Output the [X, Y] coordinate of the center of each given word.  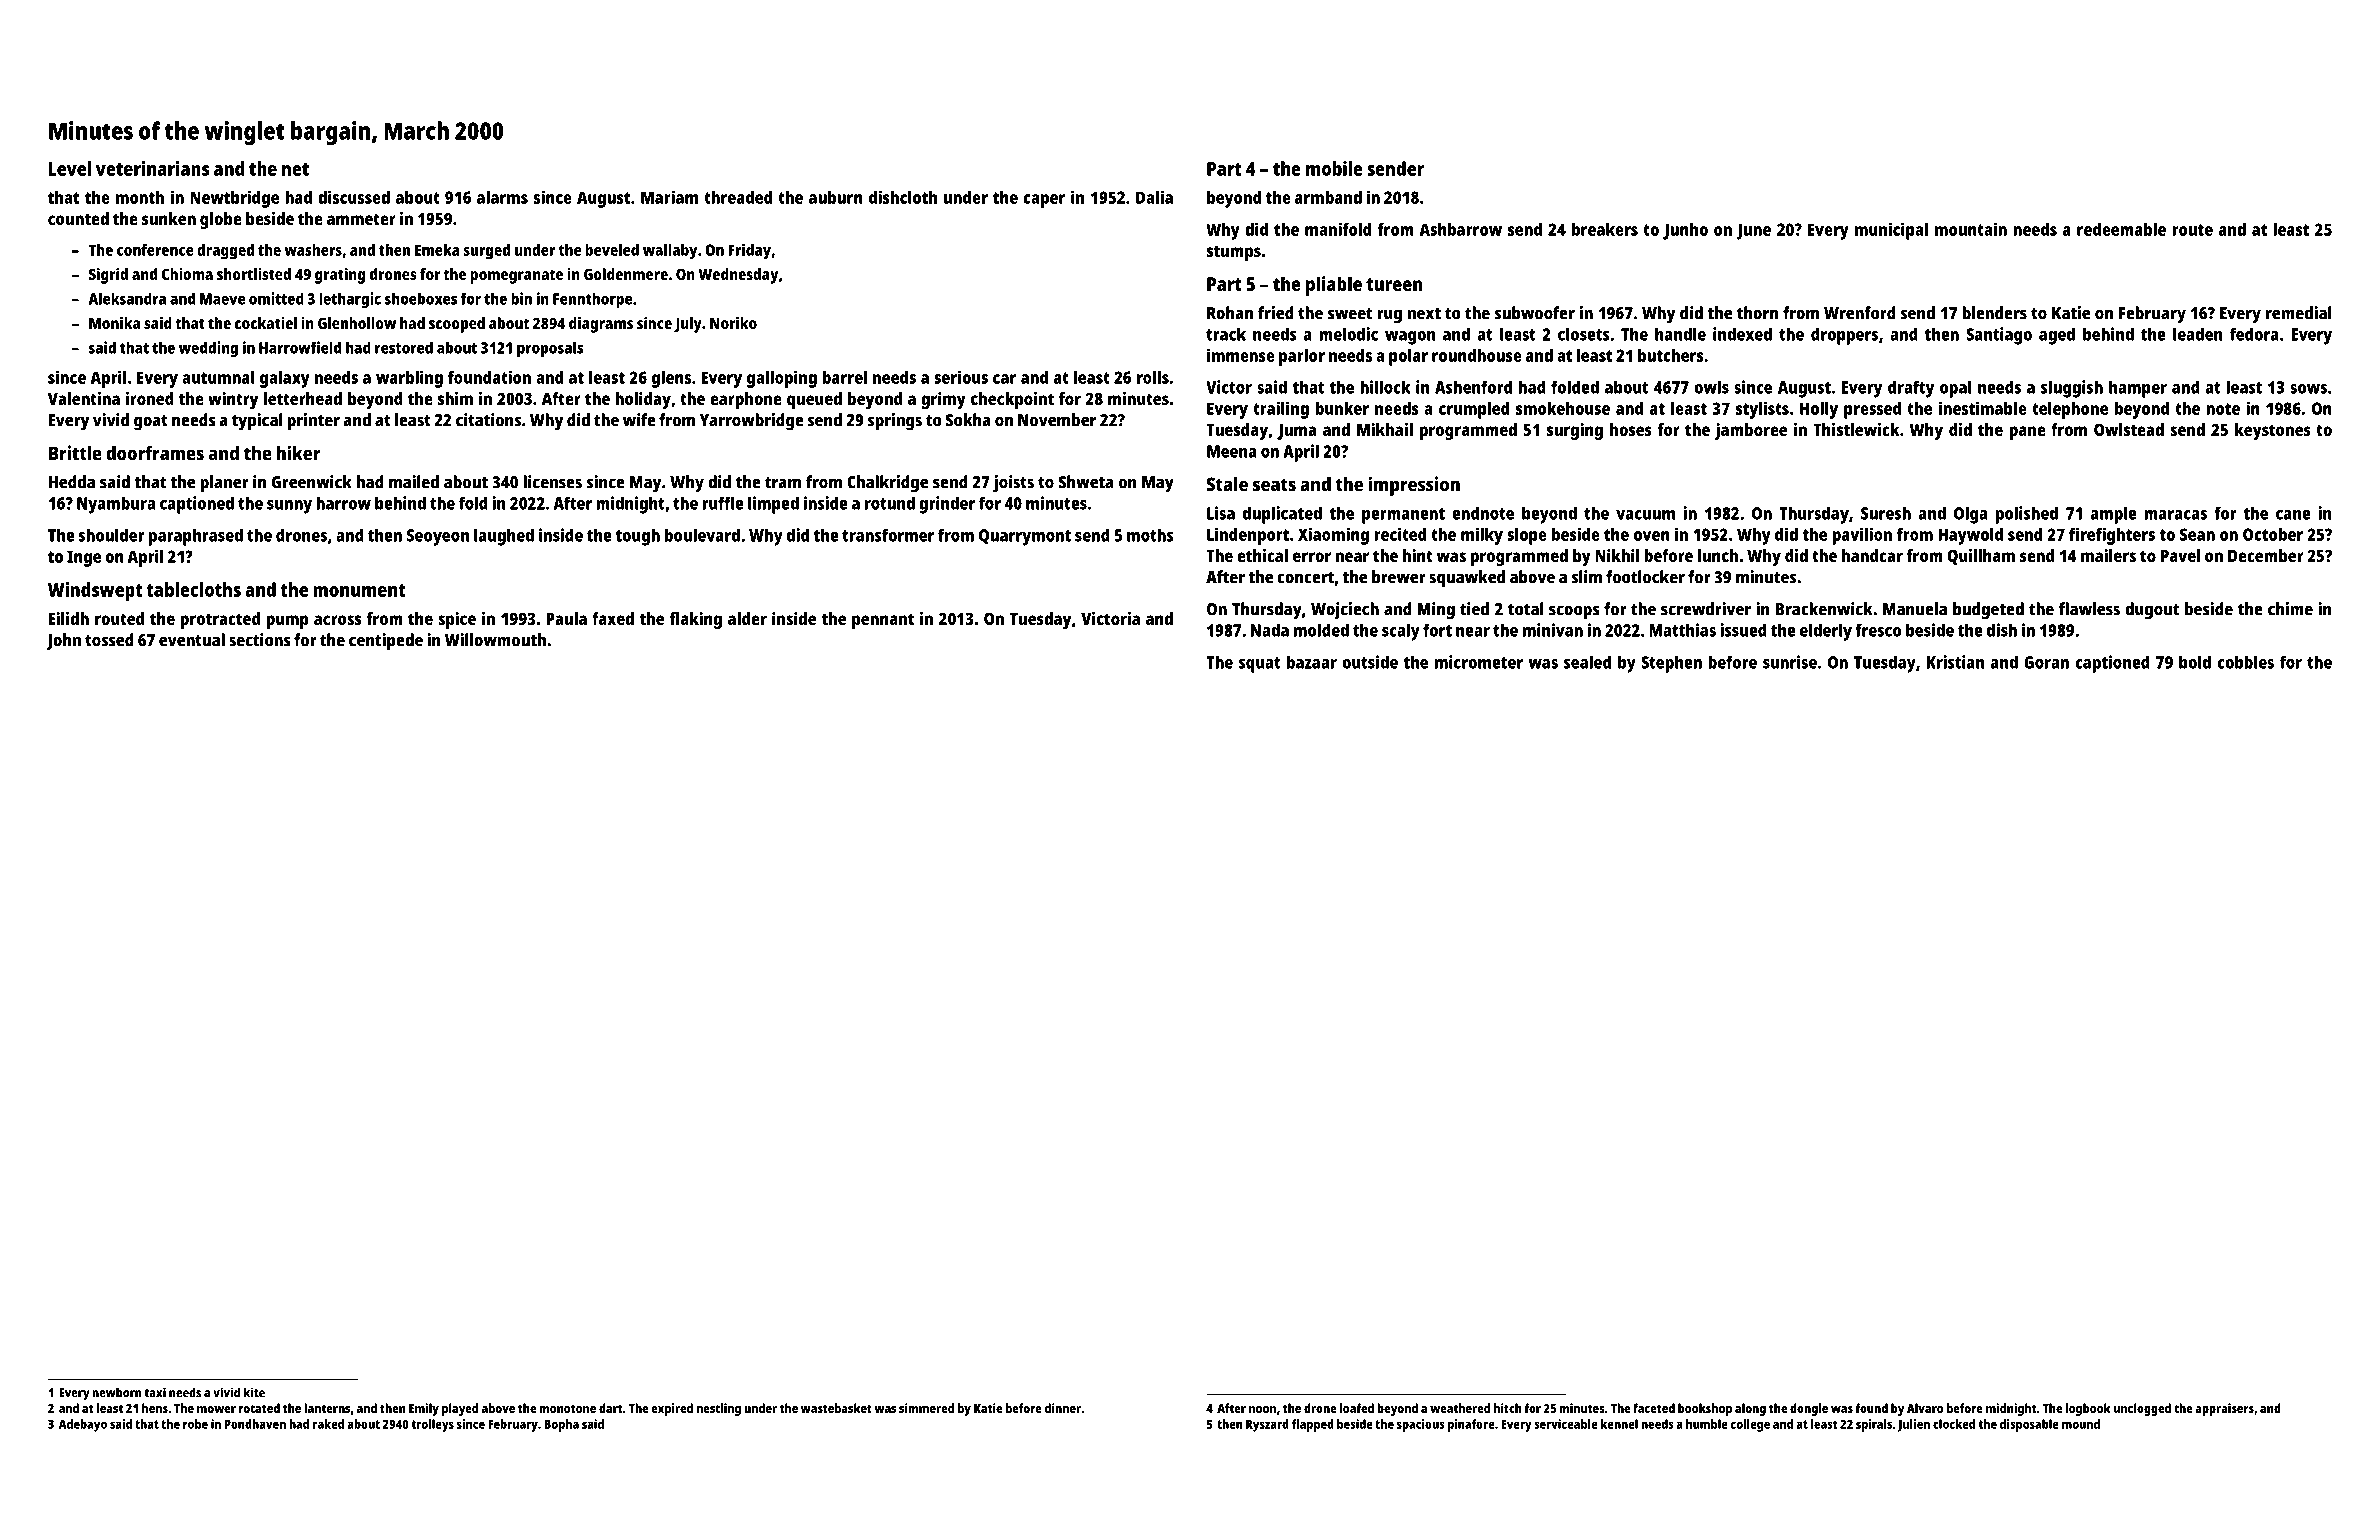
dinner [1063, 1408]
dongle [1809, 1409]
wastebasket [836, 1408]
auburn [835, 197]
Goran [2046, 662]
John [63, 641]
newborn [117, 1392]
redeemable [2121, 229]
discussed [354, 197]
